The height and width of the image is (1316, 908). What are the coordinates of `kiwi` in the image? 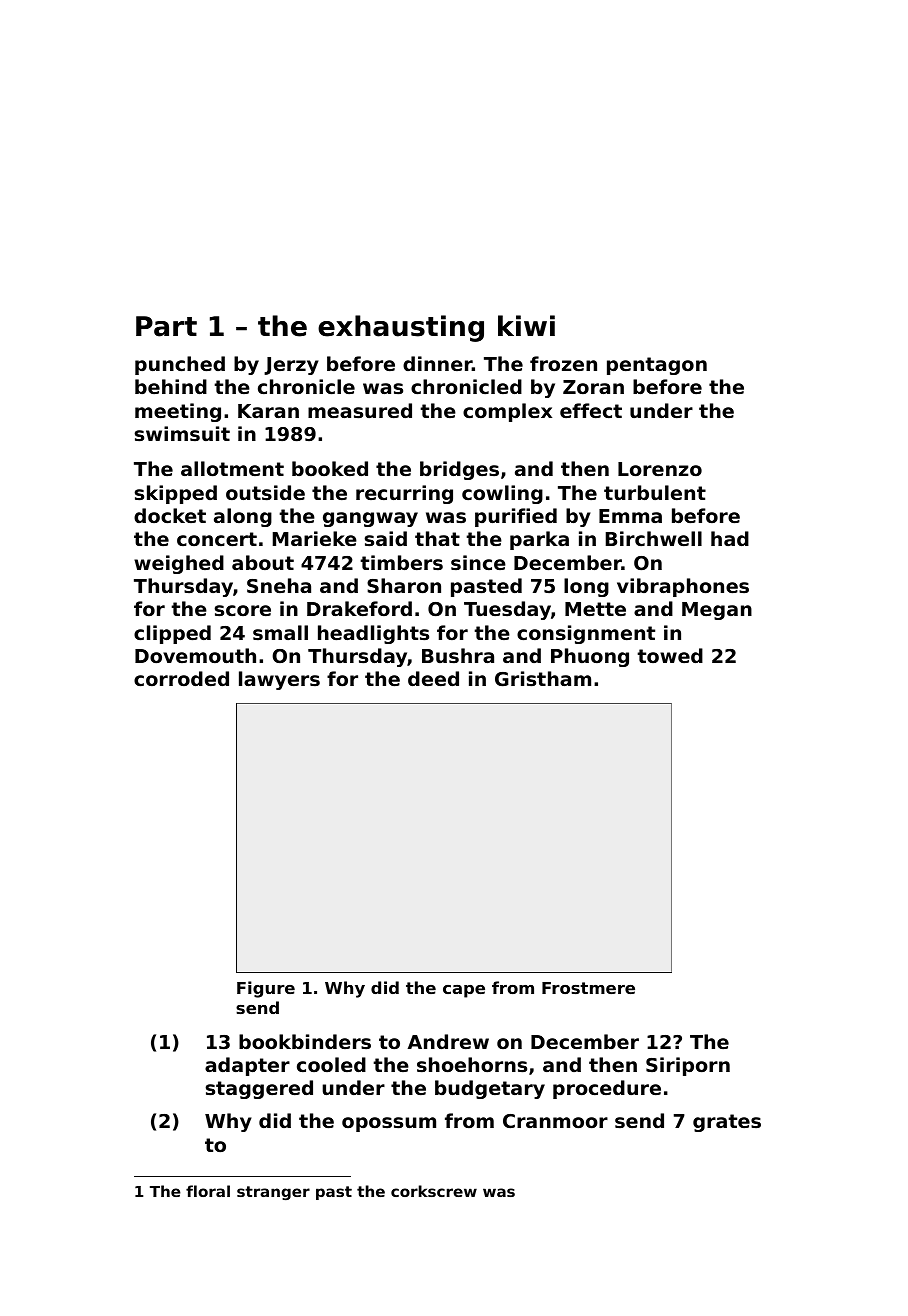 It's located at (526, 325).
